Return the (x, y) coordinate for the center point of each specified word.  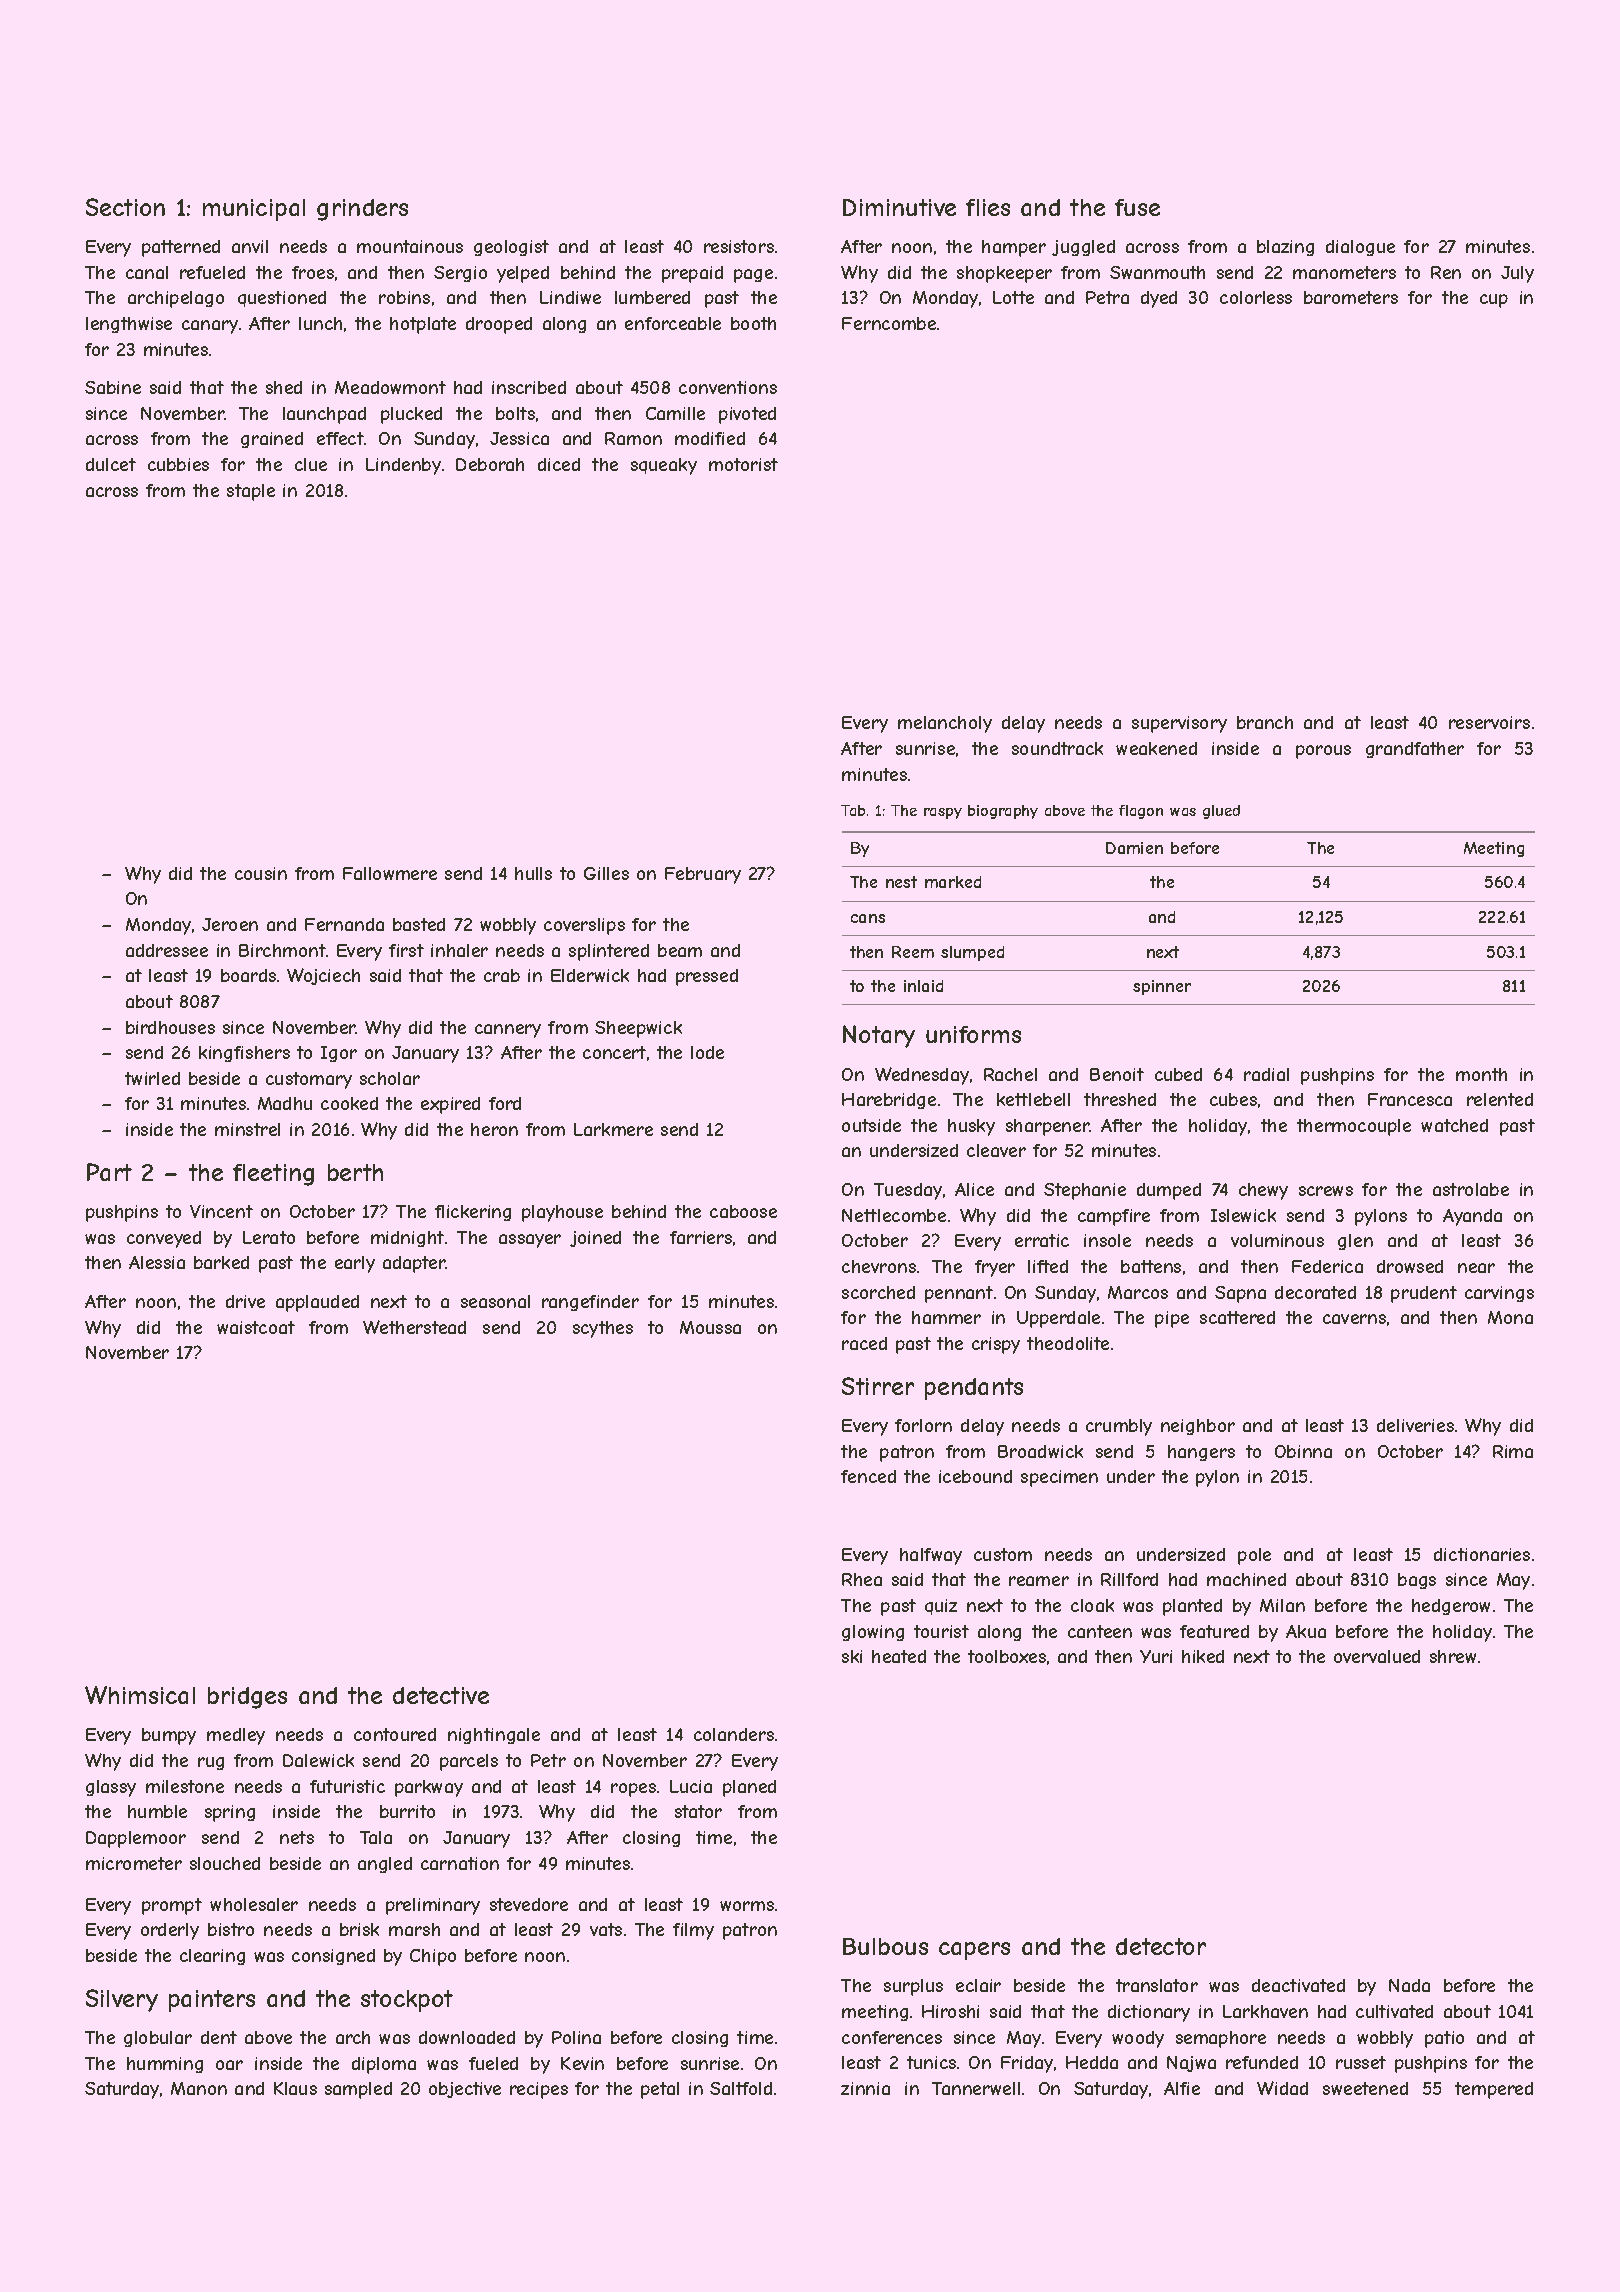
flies (988, 207)
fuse (1137, 207)
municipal (254, 210)
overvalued (1377, 1656)
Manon (199, 2088)
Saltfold (741, 2088)
